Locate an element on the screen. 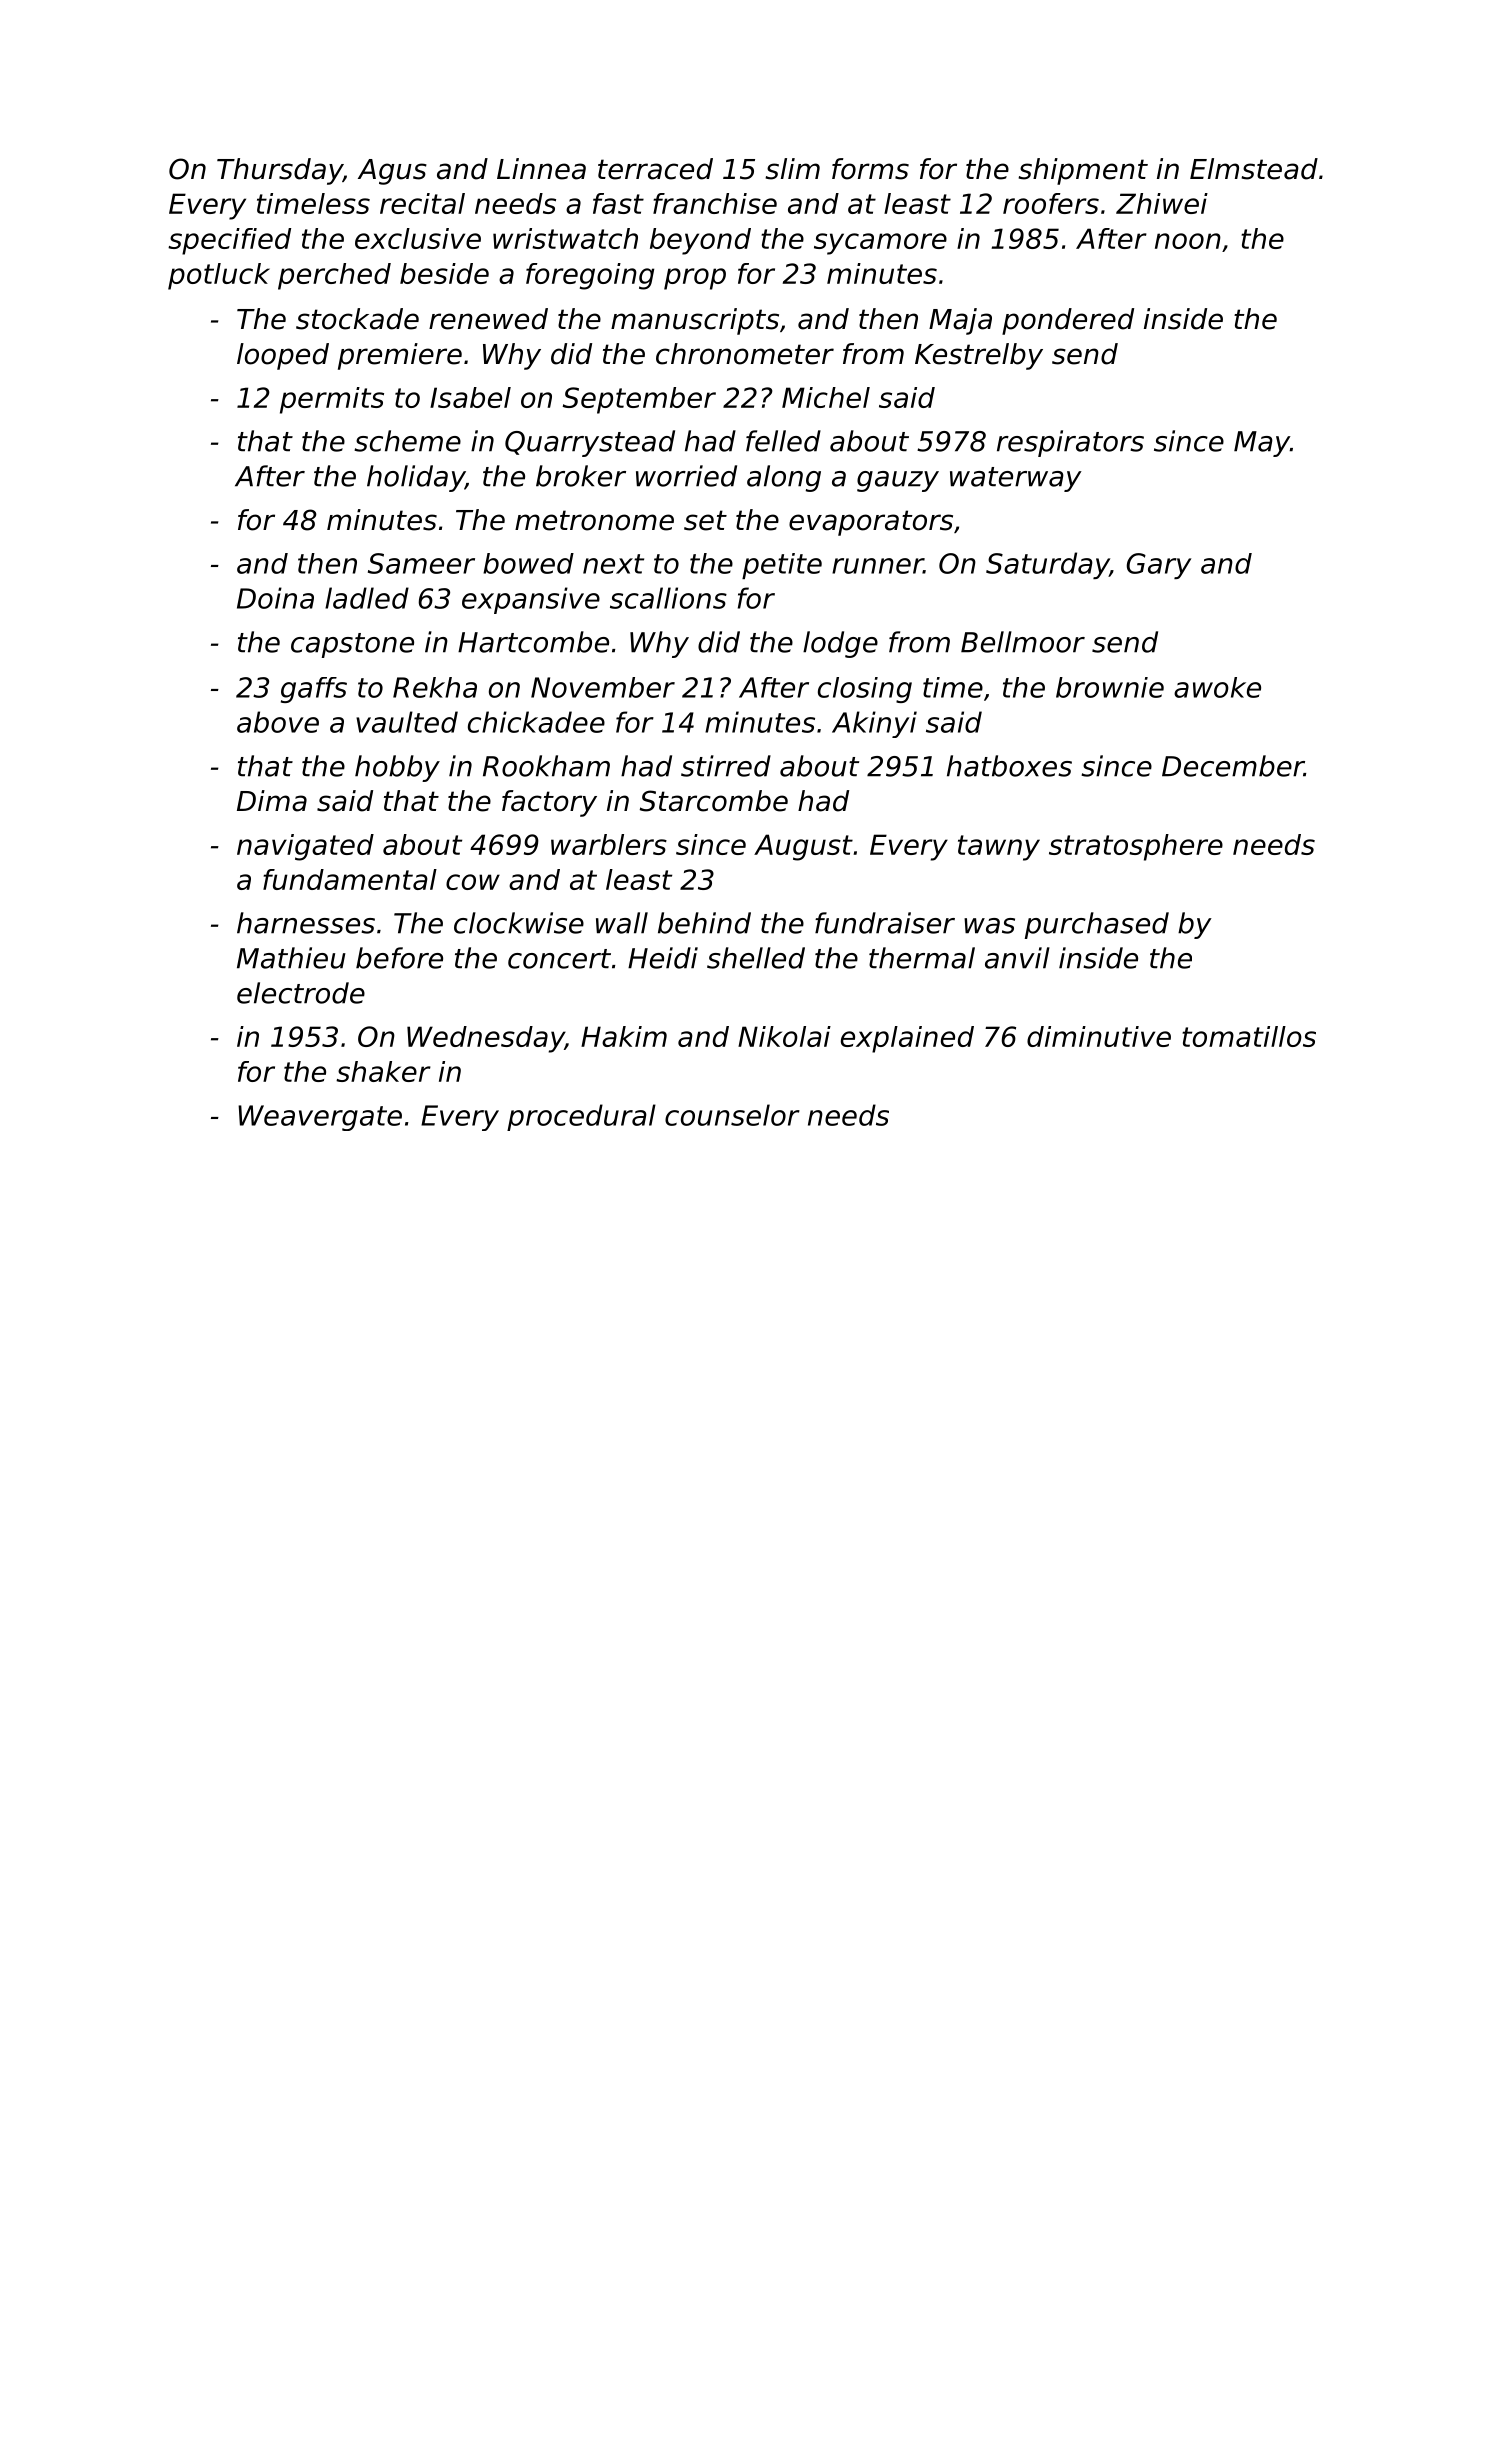 The height and width of the screenshot is (2464, 1496). tomatillos is located at coordinates (1249, 1036).
